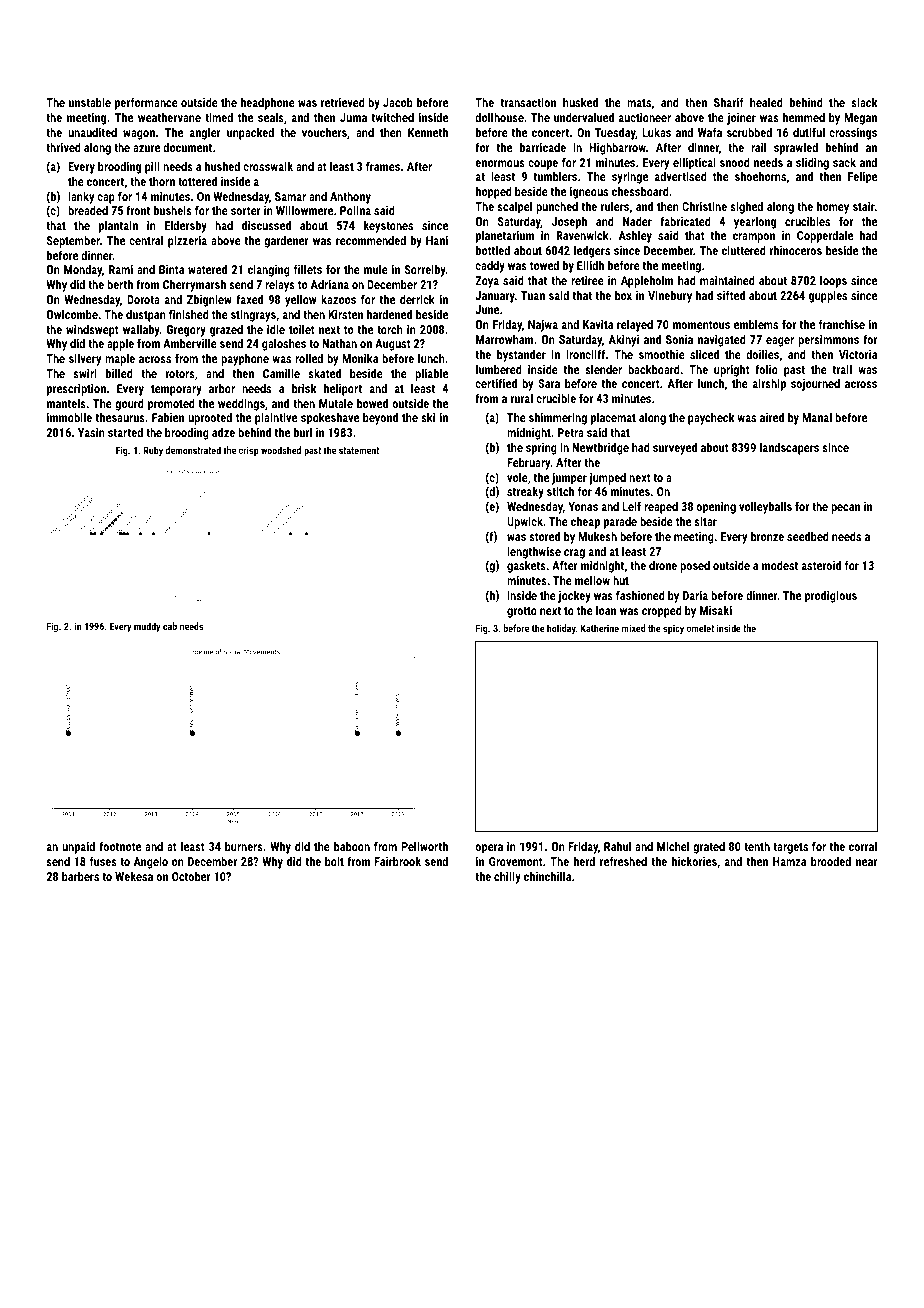 This screenshot has height=1308, width=924. Describe the element at coordinates (679, 339) in the screenshot. I see `Sonia` at that location.
